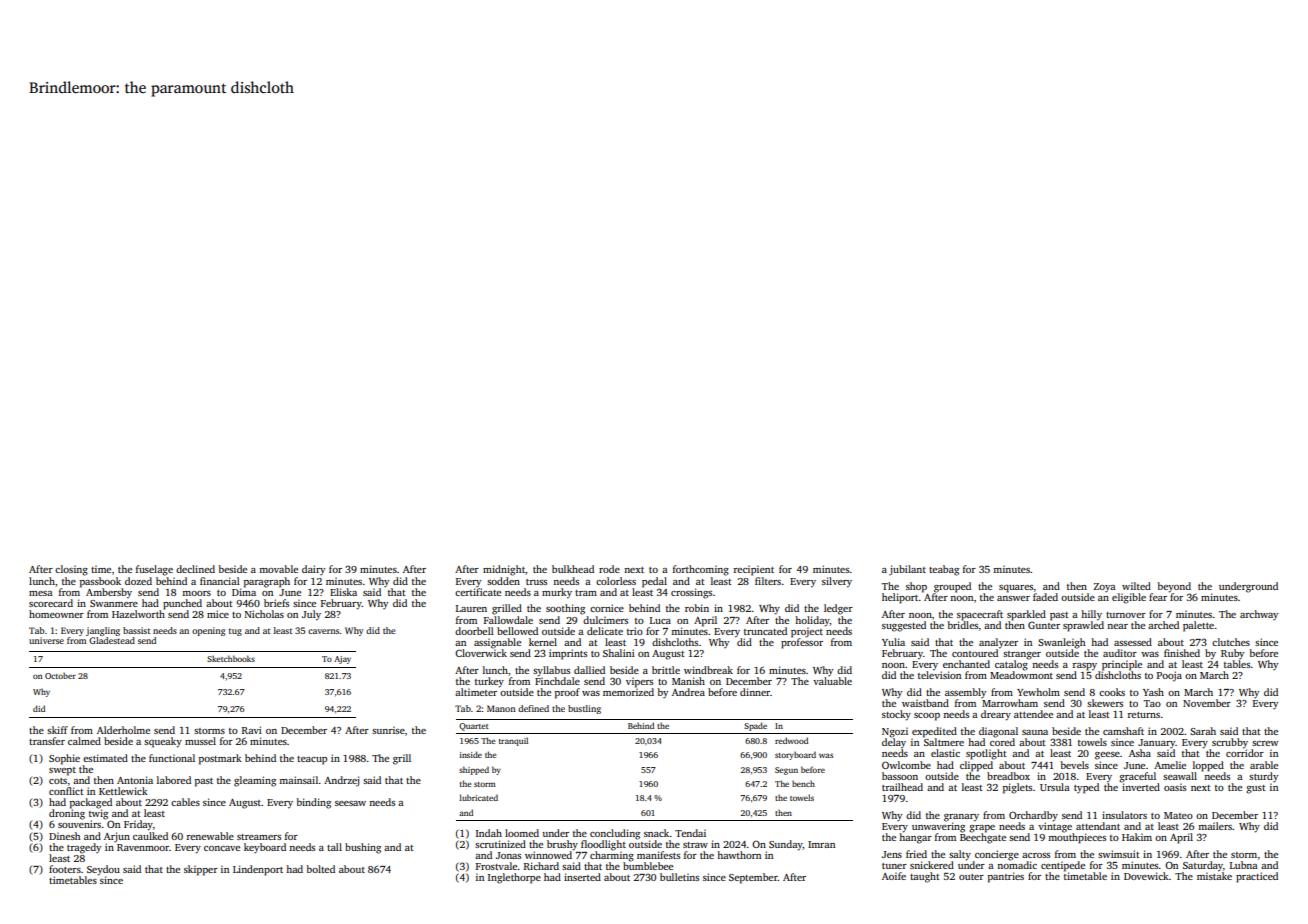 This image has width=1308, height=924. What do you see at coordinates (471, 754) in the image?
I see `inside` at bounding box center [471, 754].
